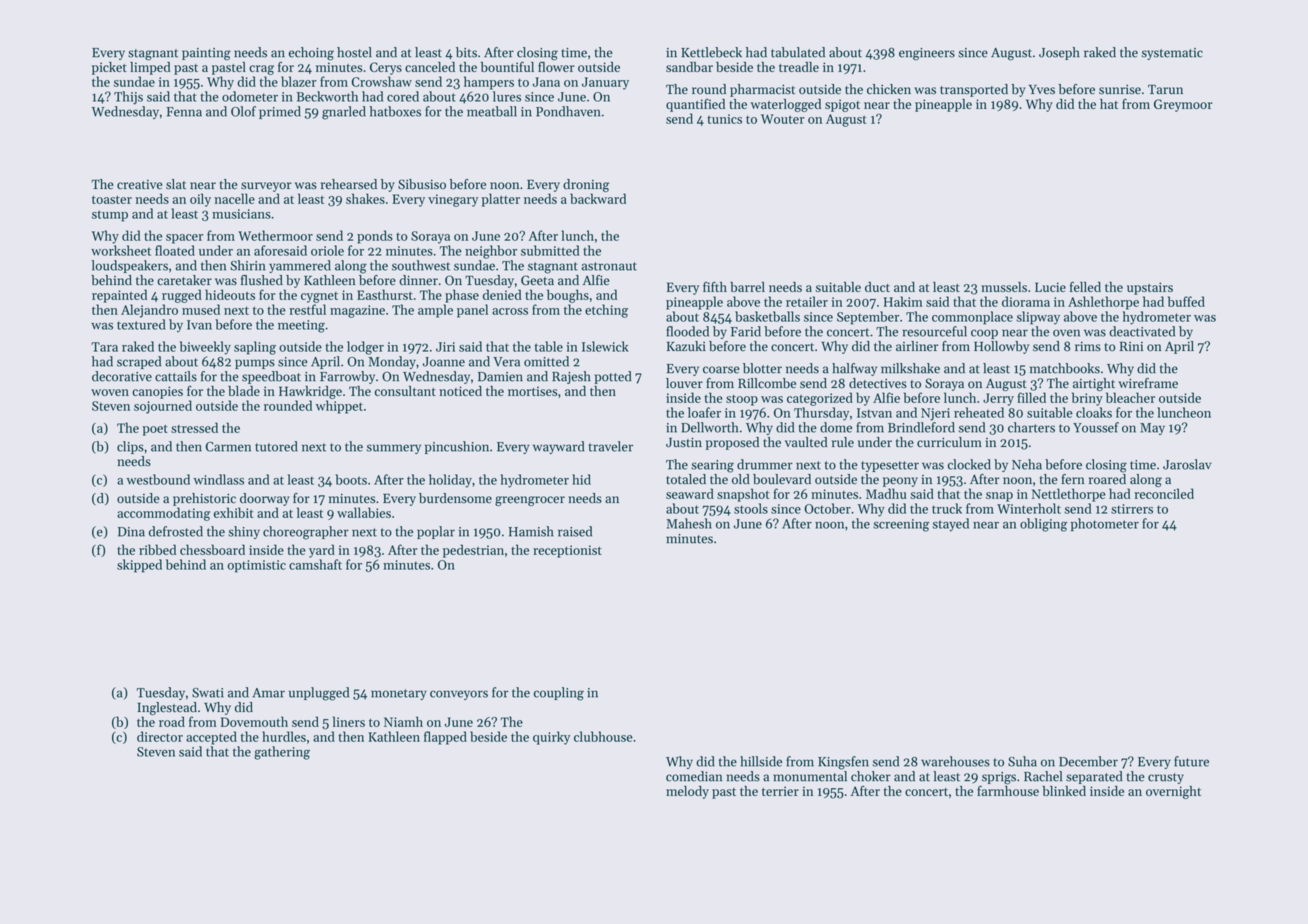  Describe the element at coordinates (349, 184) in the image. I see `rehearsed` at that location.
